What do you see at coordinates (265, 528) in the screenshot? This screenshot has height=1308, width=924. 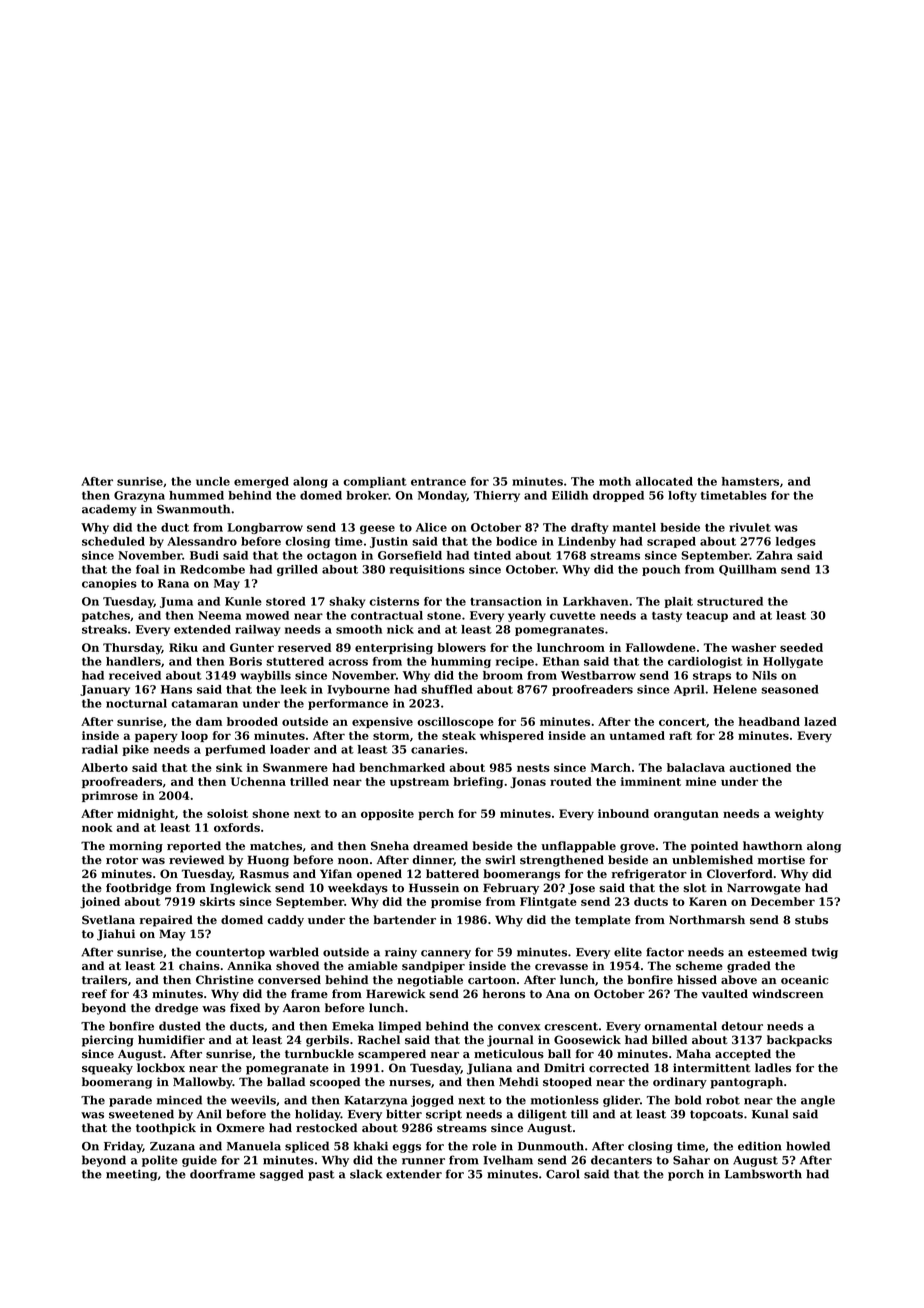 I see `Longbarrow` at bounding box center [265, 528].
